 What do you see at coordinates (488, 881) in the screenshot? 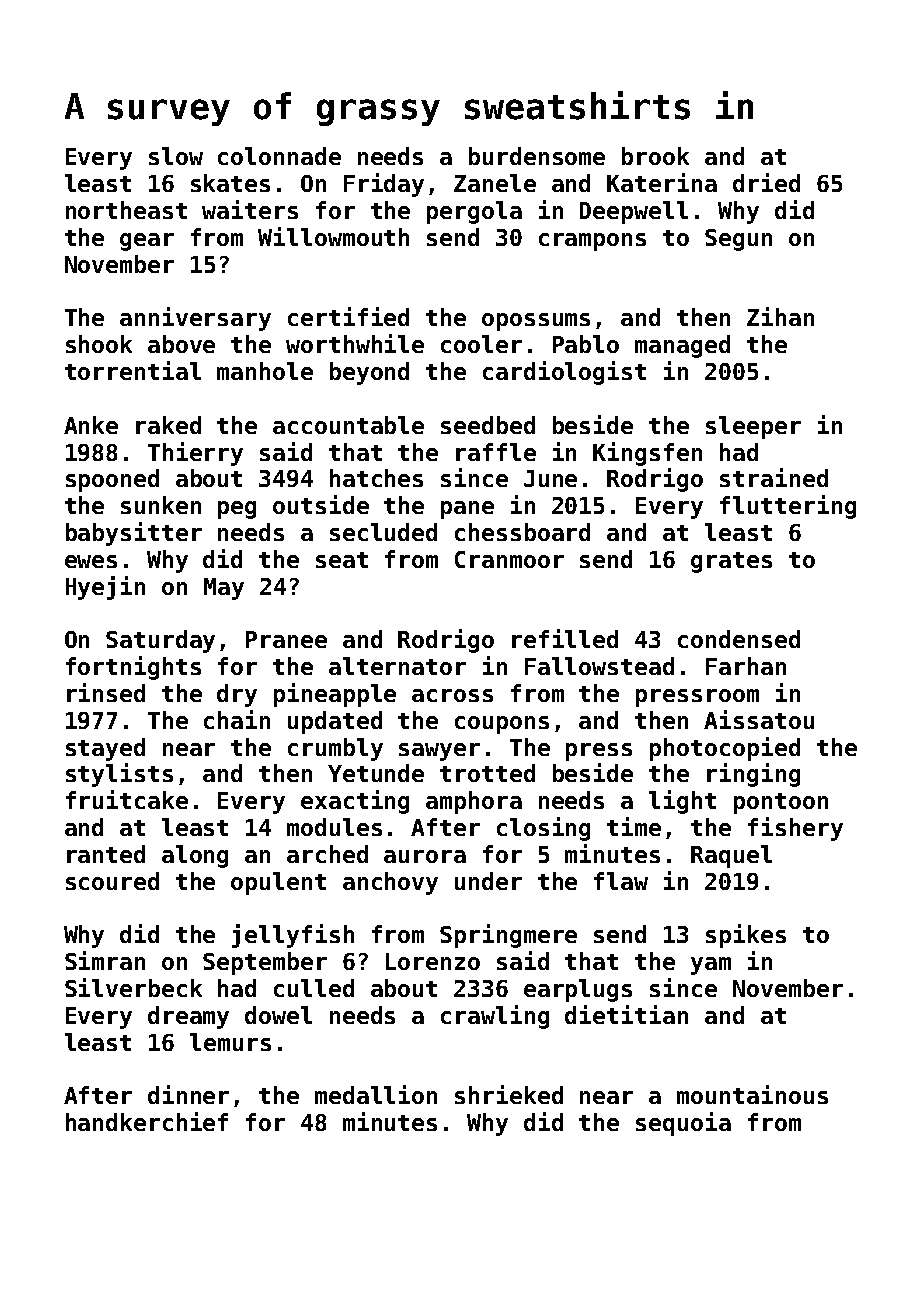
I see `under` at bounding box center [488, 881].
